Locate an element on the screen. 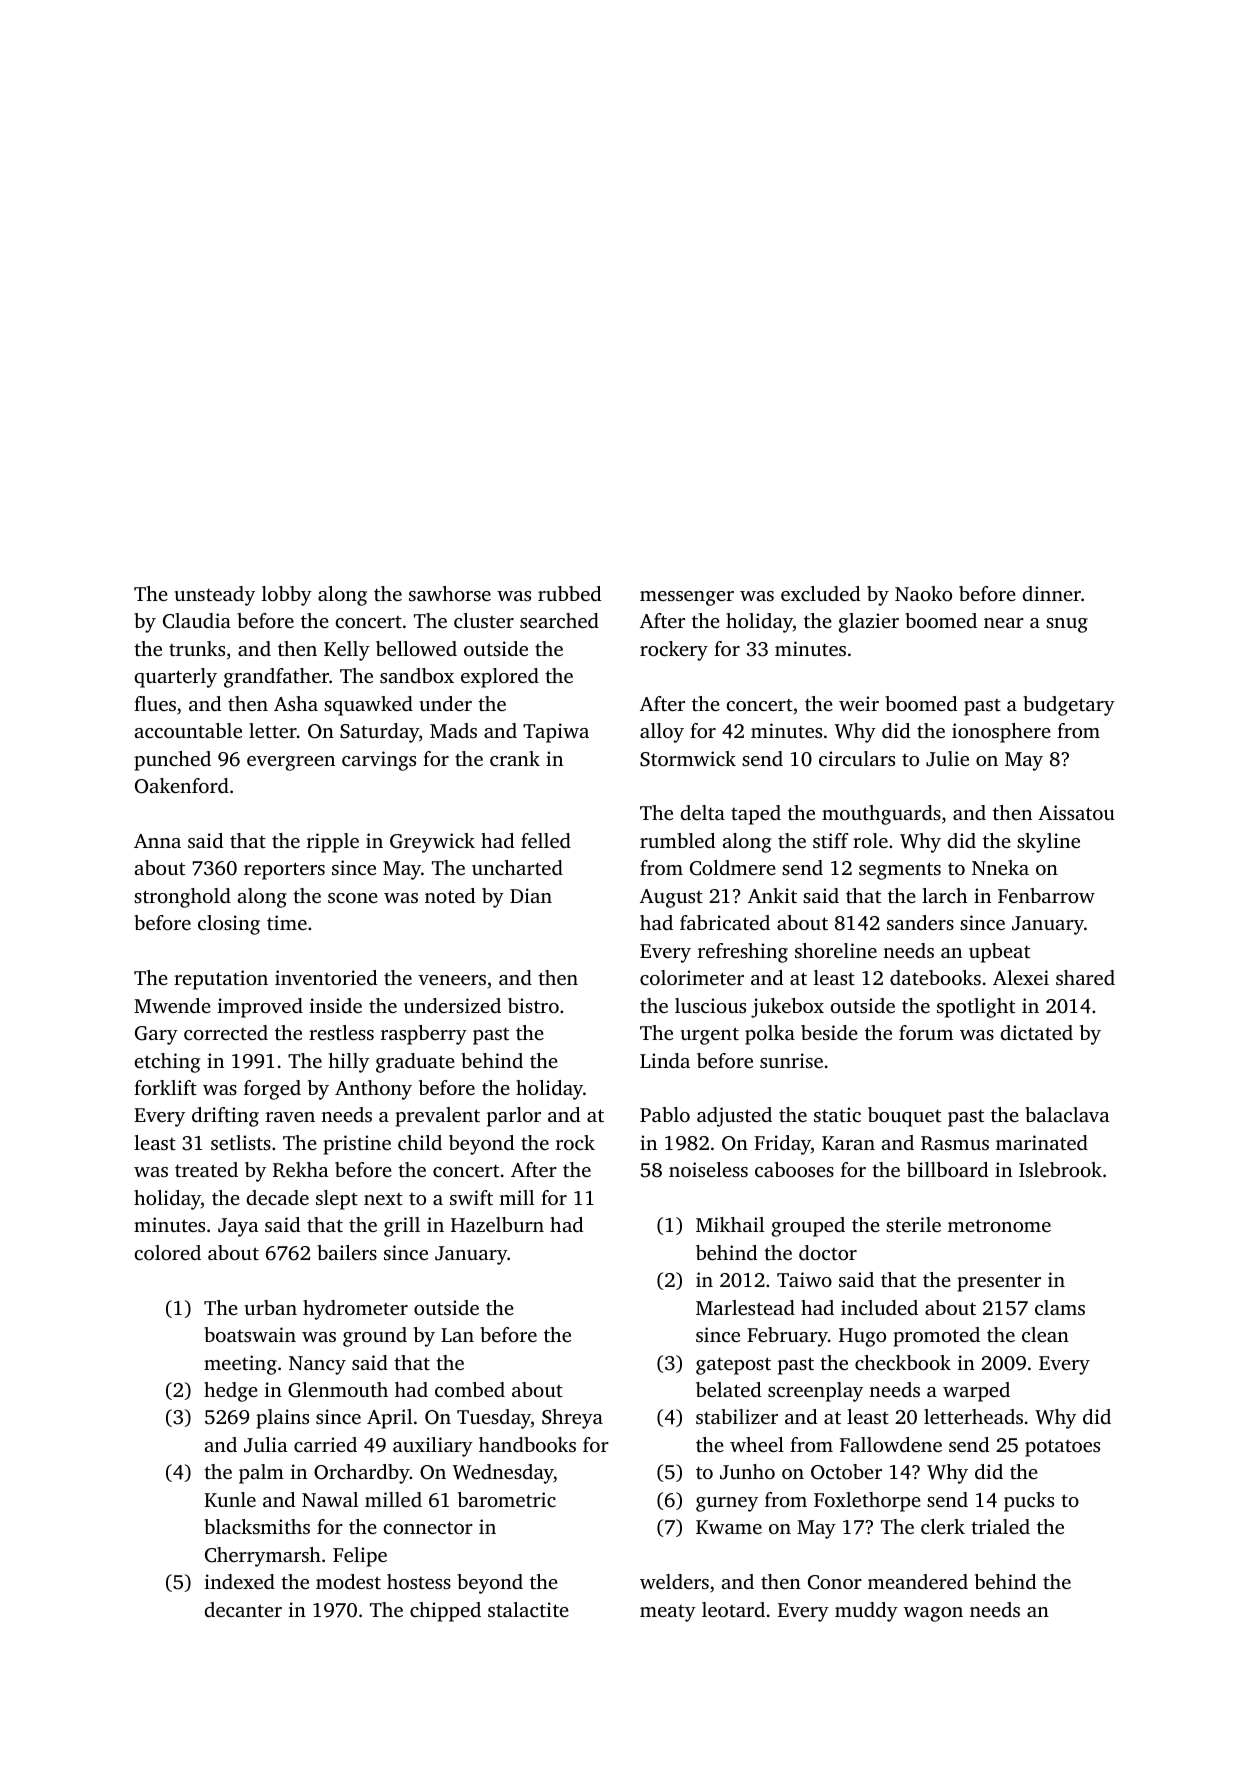 This screenshot has width=1251, height=1769. budgetary is located at coordinates (1069, 706).
